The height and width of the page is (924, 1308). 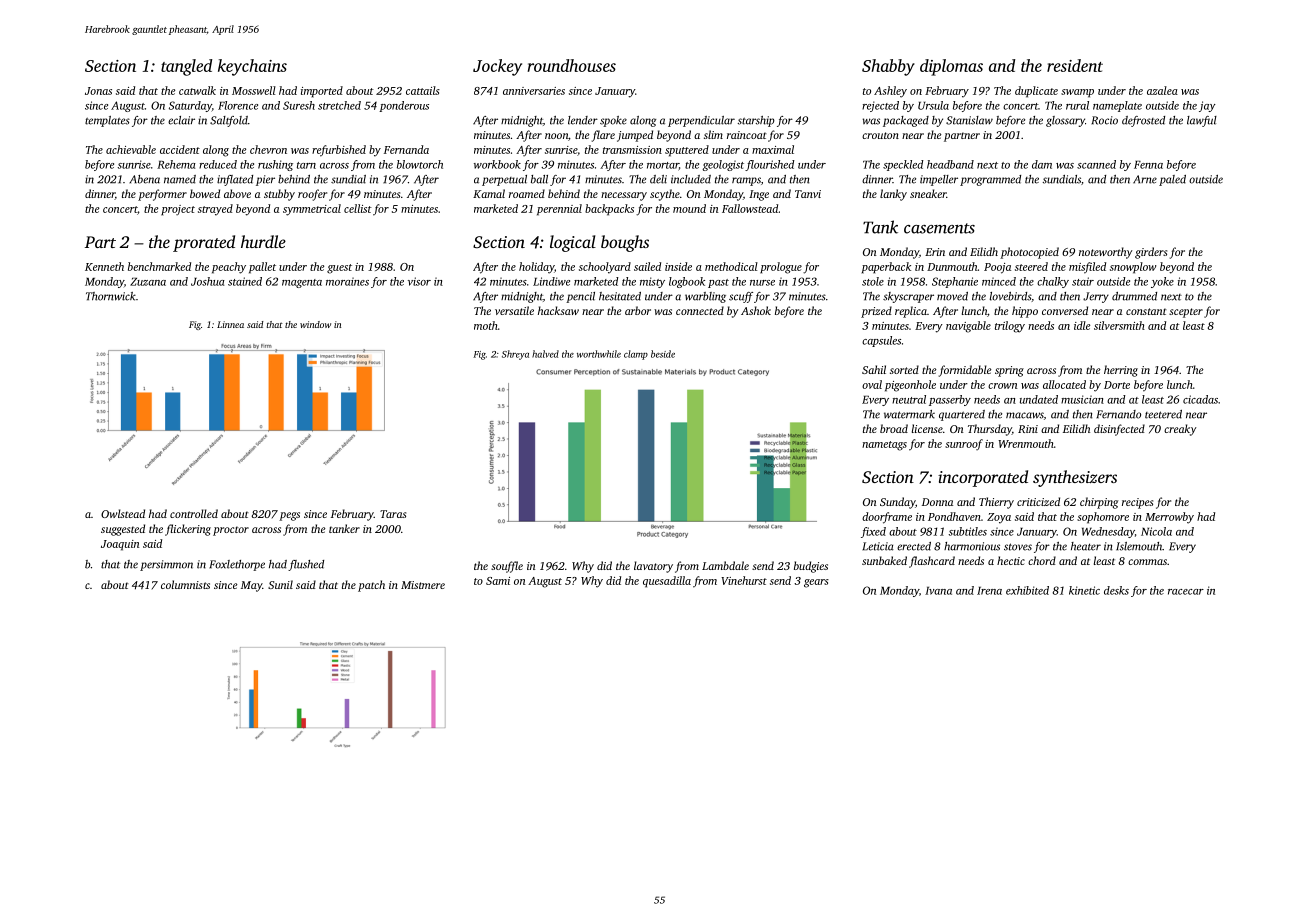 What do you see at coordinates (507, 567) in the page?
I see `souffle` at bounding box center [507, 567].
